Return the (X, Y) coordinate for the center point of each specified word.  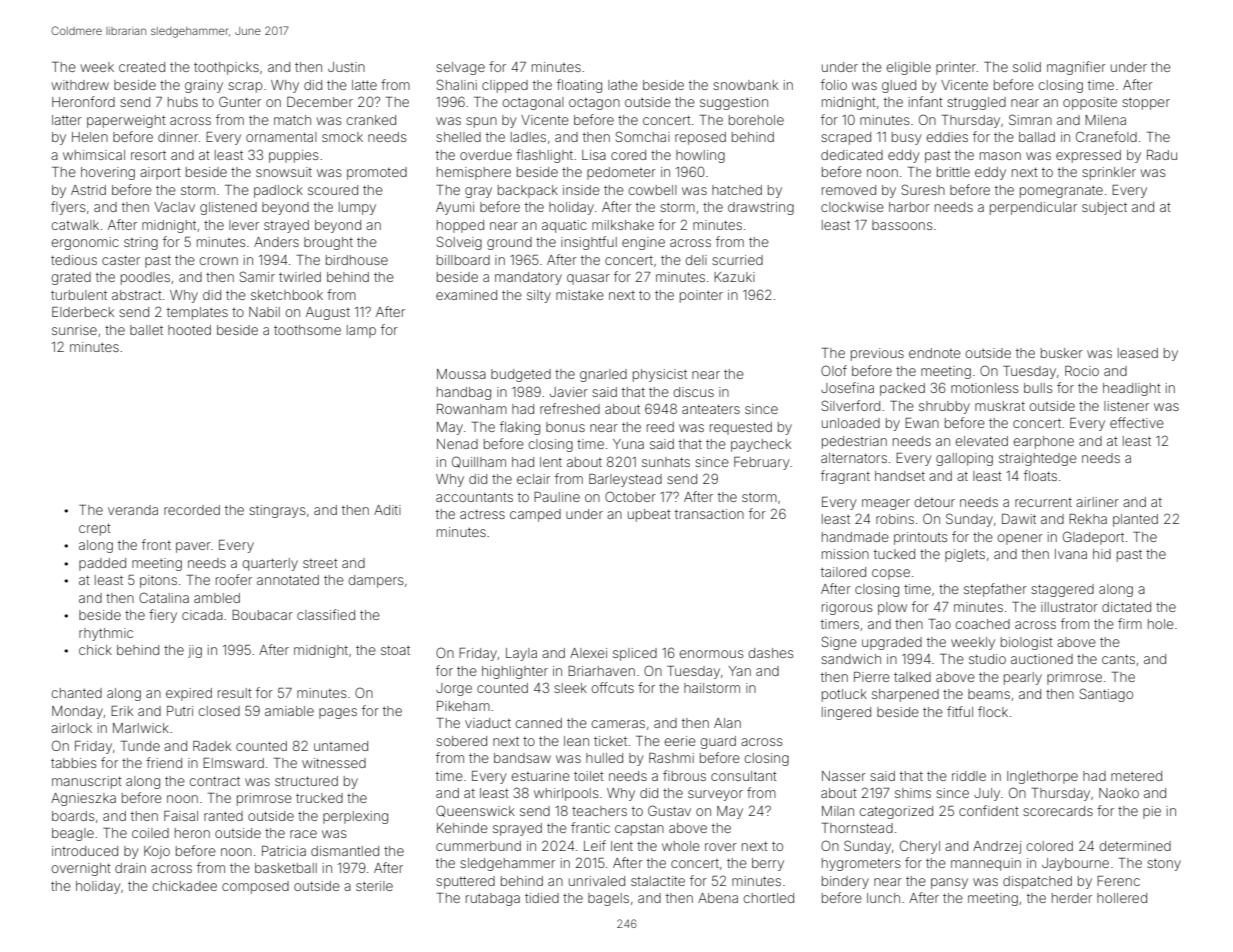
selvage (460, 68)
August (328, 313)
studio (987, 659)
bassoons (902, 225)
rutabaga (493, 899)
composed (255, 887)
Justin (346, 67)
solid (1027, 67)
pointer (701, 296)
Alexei (588, 653)
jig (195, 651)
